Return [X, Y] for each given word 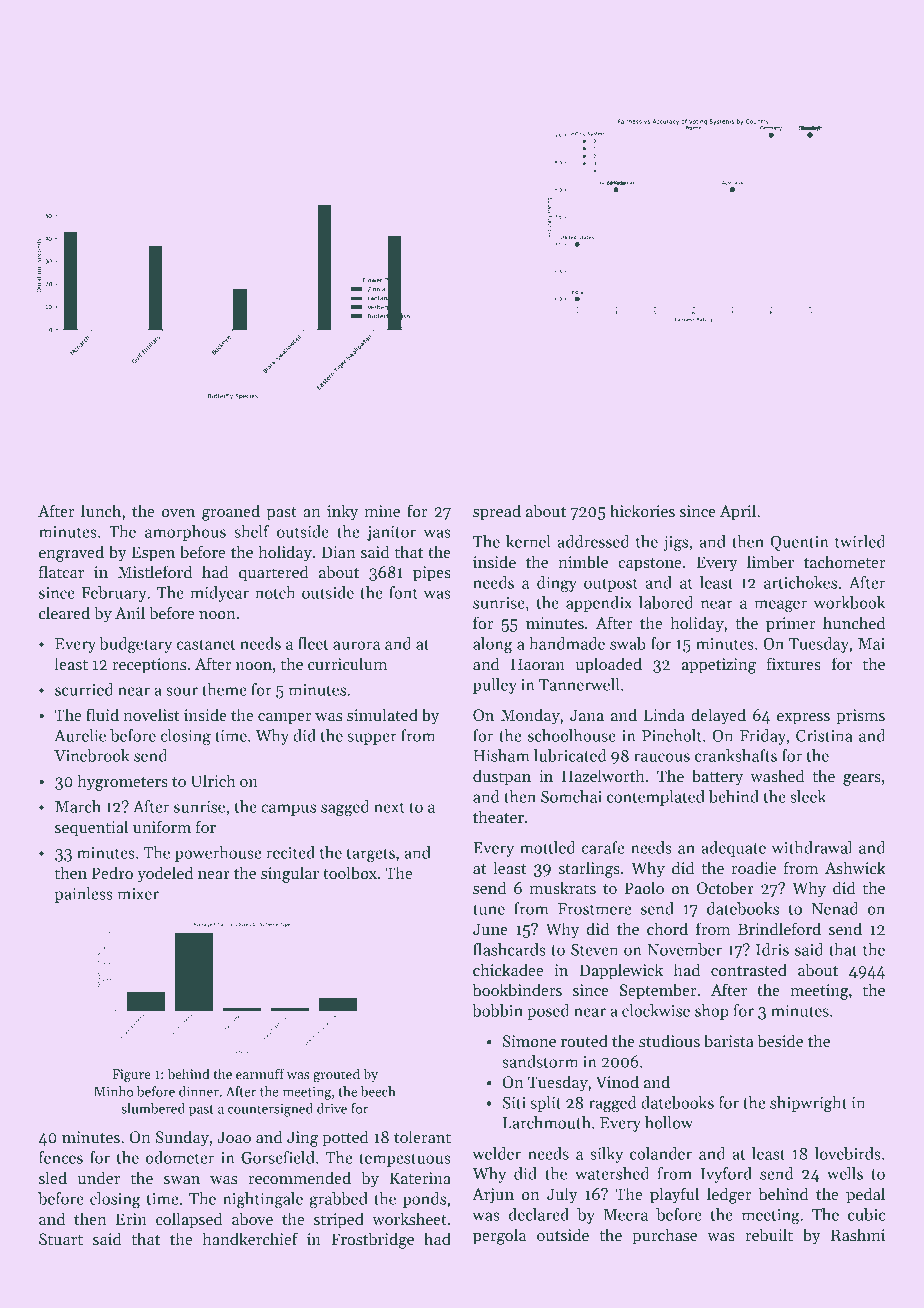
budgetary [135, 645]
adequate [733, 849]
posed [548, 1012]
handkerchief [250, 1239]
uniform [162, 826]
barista [729, 1041]
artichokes [800, 582]
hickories [642, 511]
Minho [113, 1091]
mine [382, 511]
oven [178, 513]
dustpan [502, 777]
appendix [599, 604]
